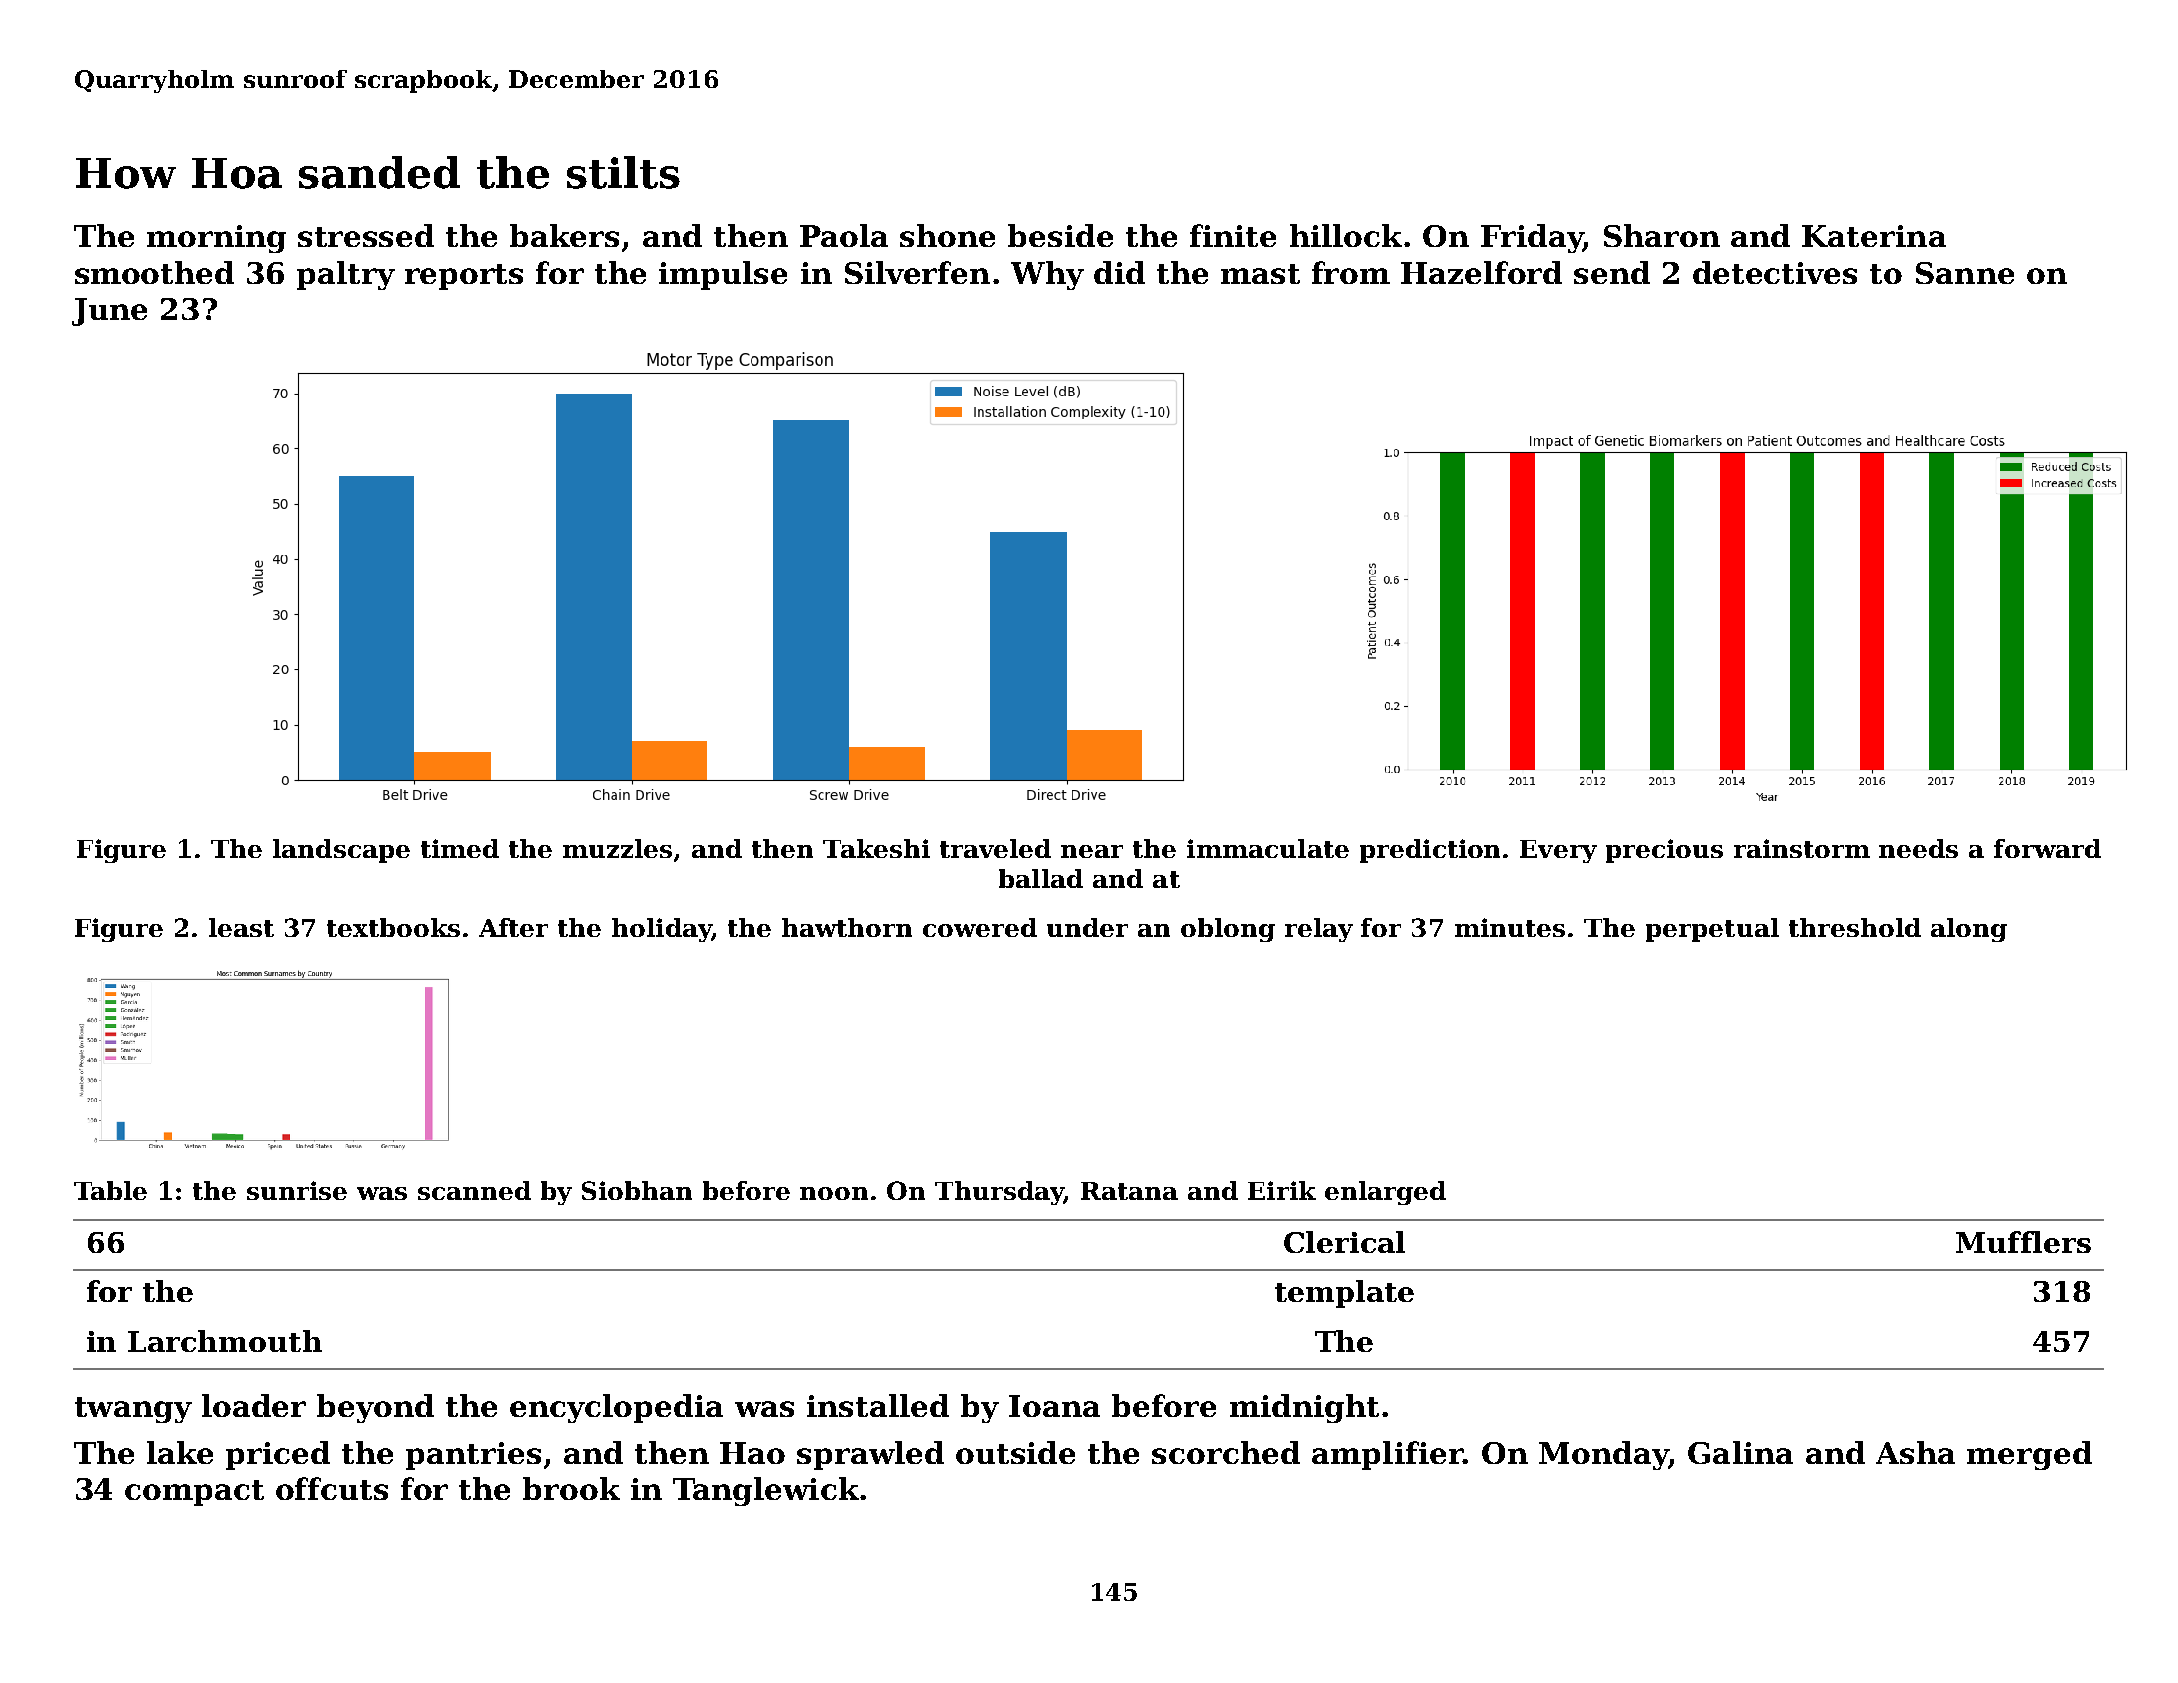  Describe the element at coordinates (1054, 1406) in the page. I see `Ioana` at that location.
